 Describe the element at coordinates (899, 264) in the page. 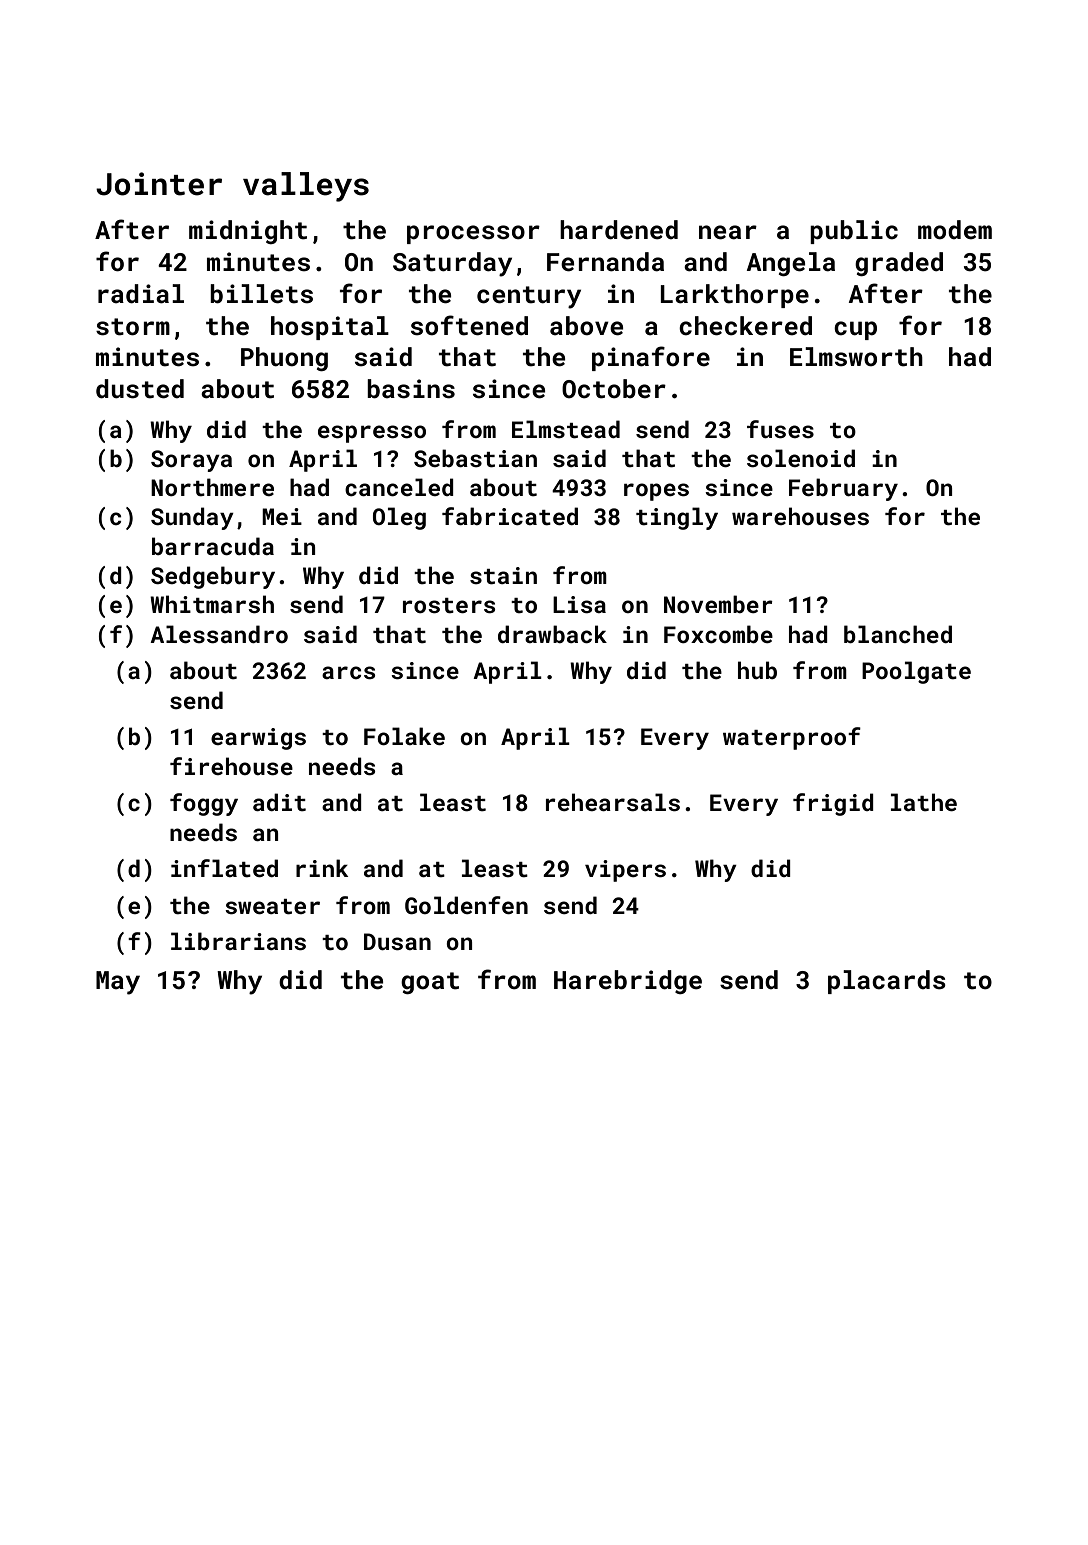

I see `graded` at that location.
